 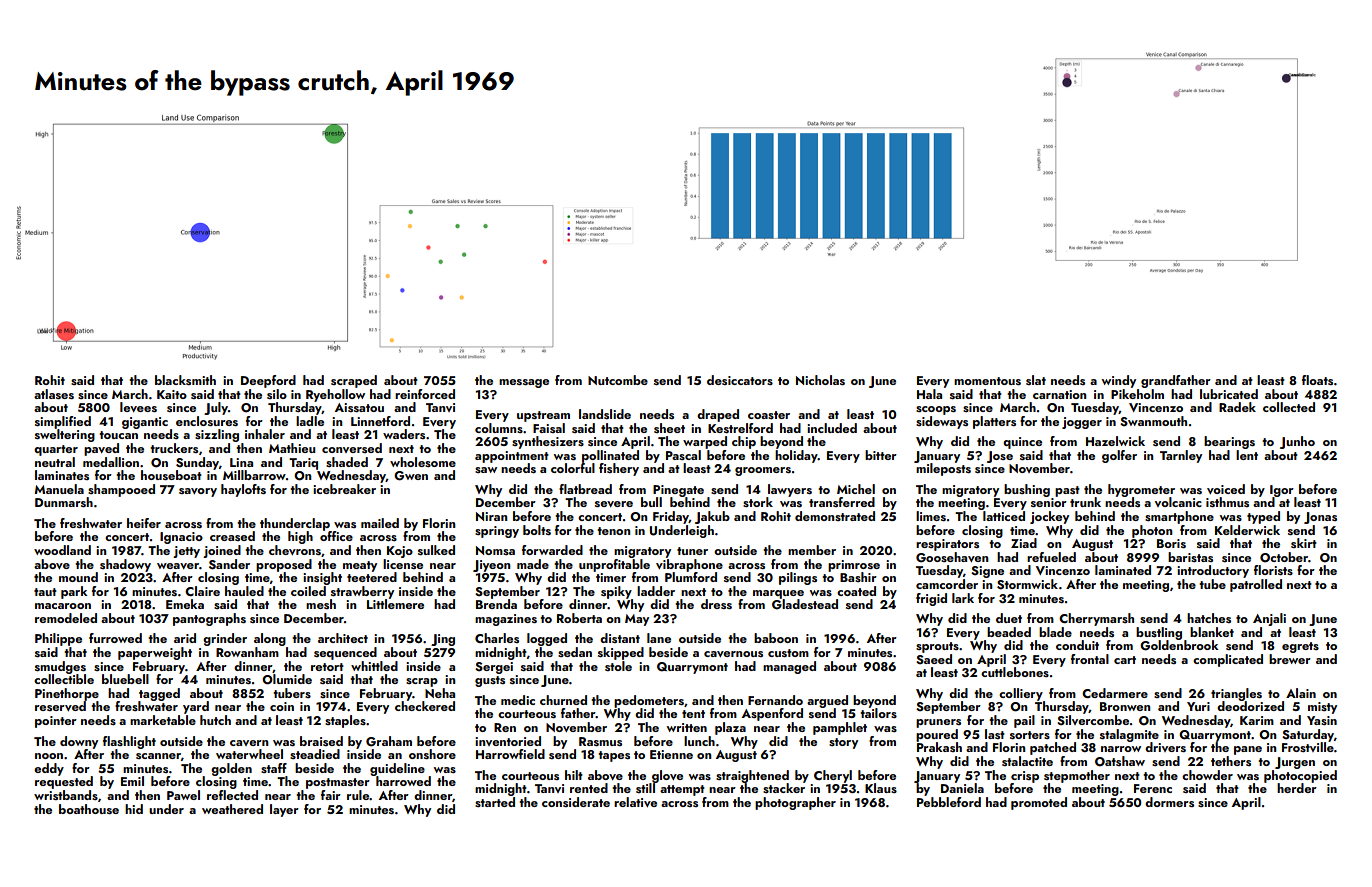 What do you see at coordinates (265, 434) in the screenshot?
I see `inhaler` at bounding box center [265, 434].
